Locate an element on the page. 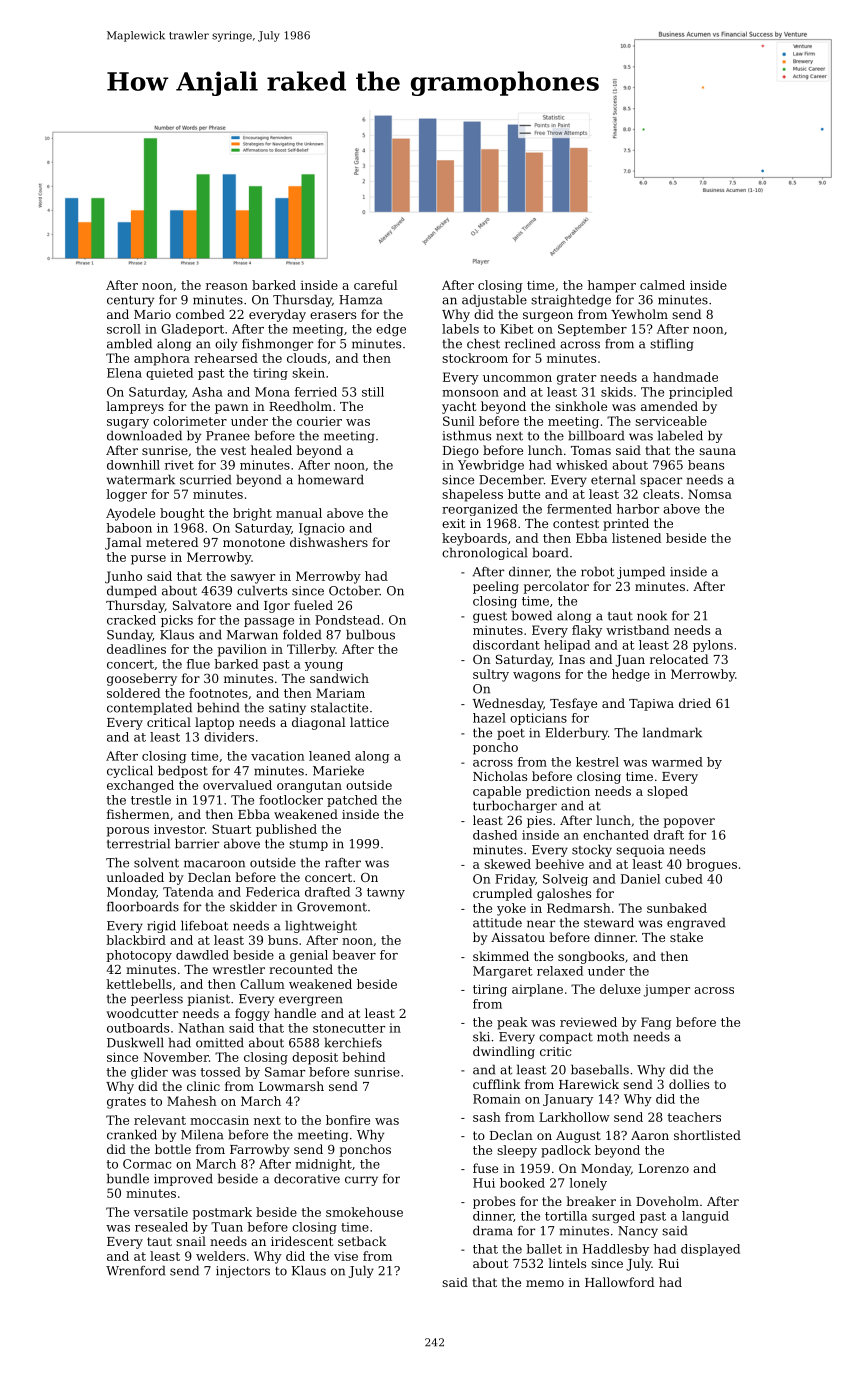 This image has width=849, height=1400. healed is located at coordinates (271, 450).
